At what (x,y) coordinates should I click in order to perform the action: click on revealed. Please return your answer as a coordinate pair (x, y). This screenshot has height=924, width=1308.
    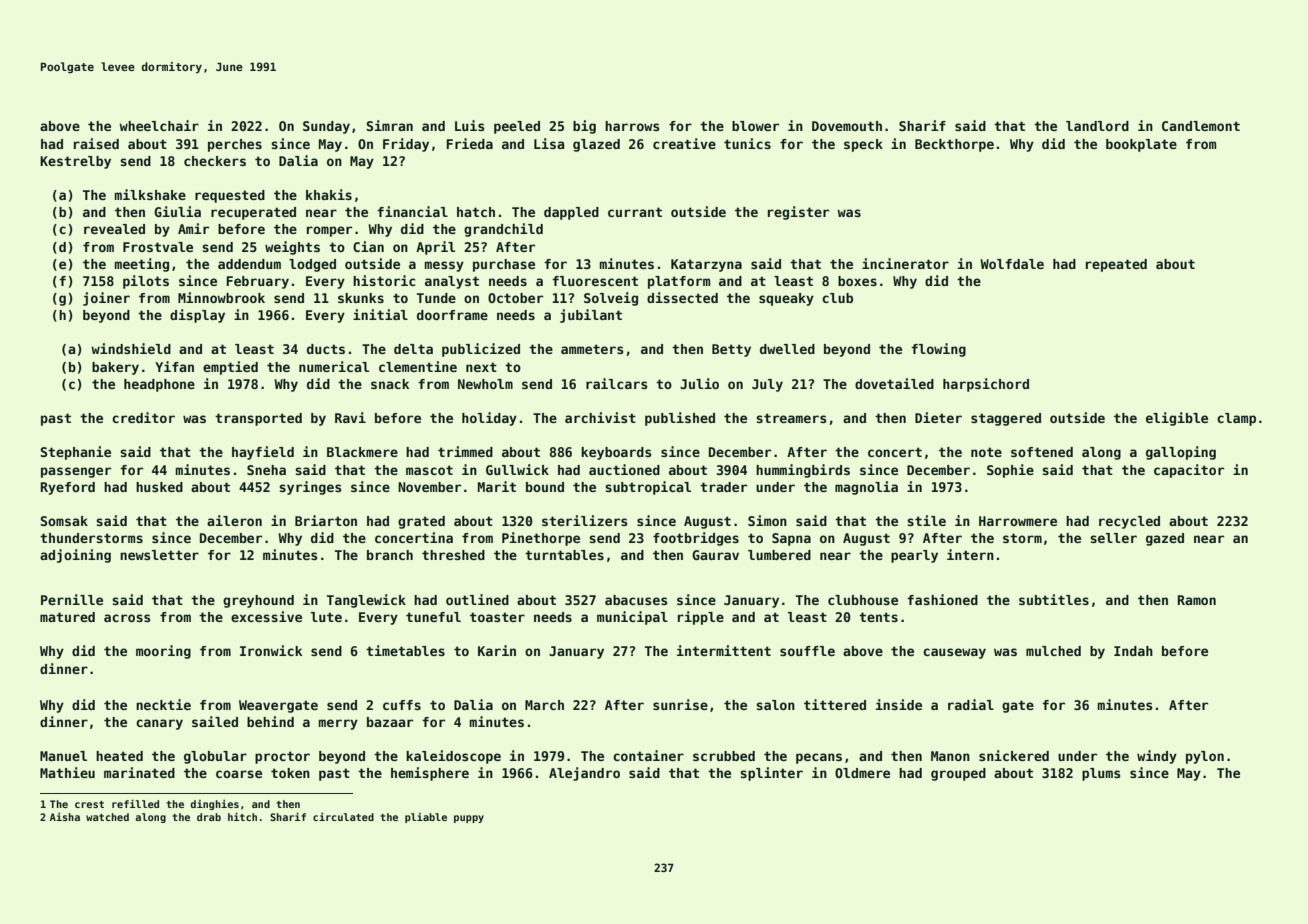
    Looking at the image, I should click on (114, 229).
